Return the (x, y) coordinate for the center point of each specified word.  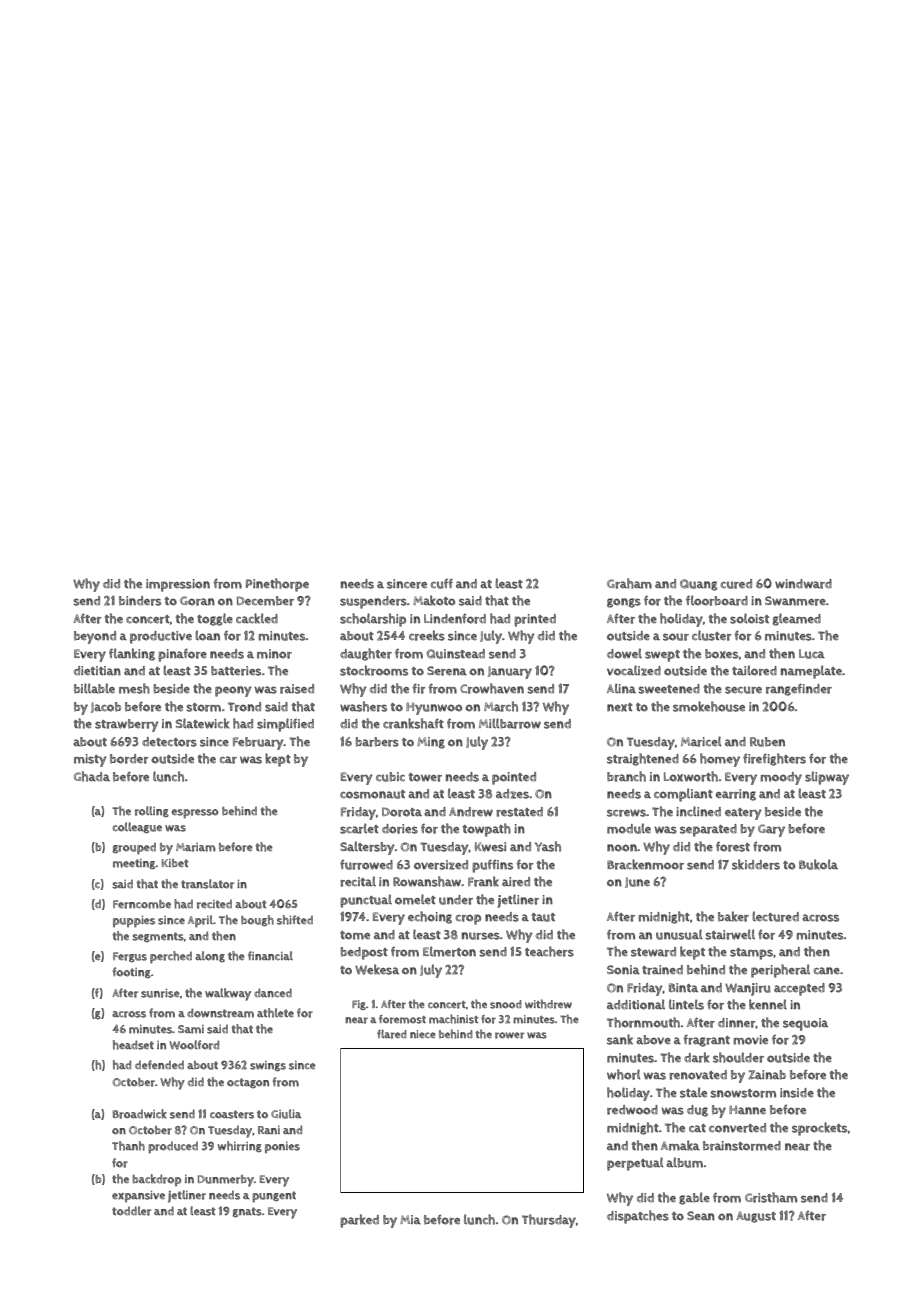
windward (803, 584)
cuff (442, 583)
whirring (239, 1146)
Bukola (818, 864)
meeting (134, 864)
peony (233, 691)
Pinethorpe (277, 585)
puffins (492, 866)
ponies (282, 1147)
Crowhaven (492, 688)
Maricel (701, 741)
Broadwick (140, 1114)
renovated (698, 1075)
